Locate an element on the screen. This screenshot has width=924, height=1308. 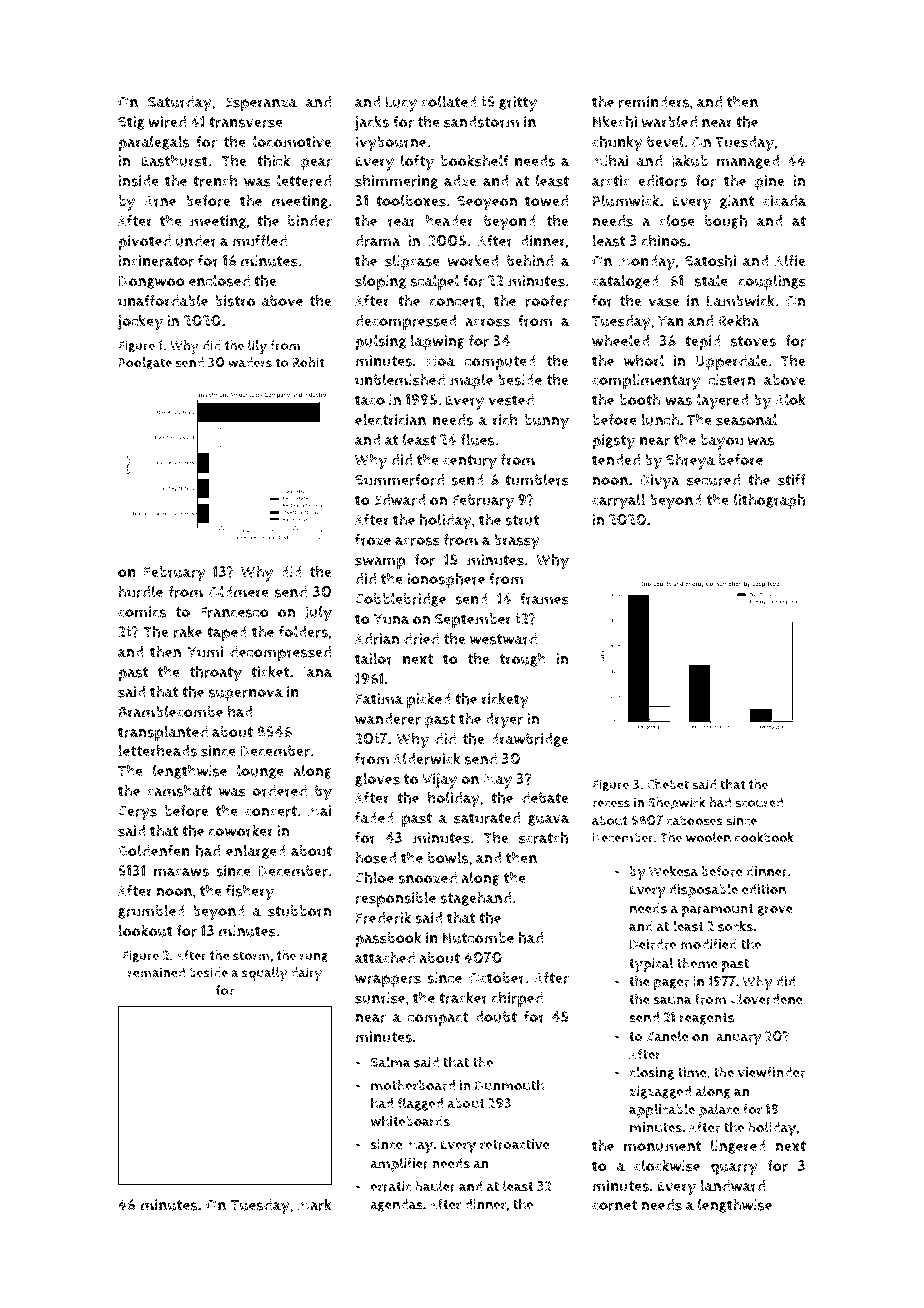
agendas is located at coordinates (396, 1205).
